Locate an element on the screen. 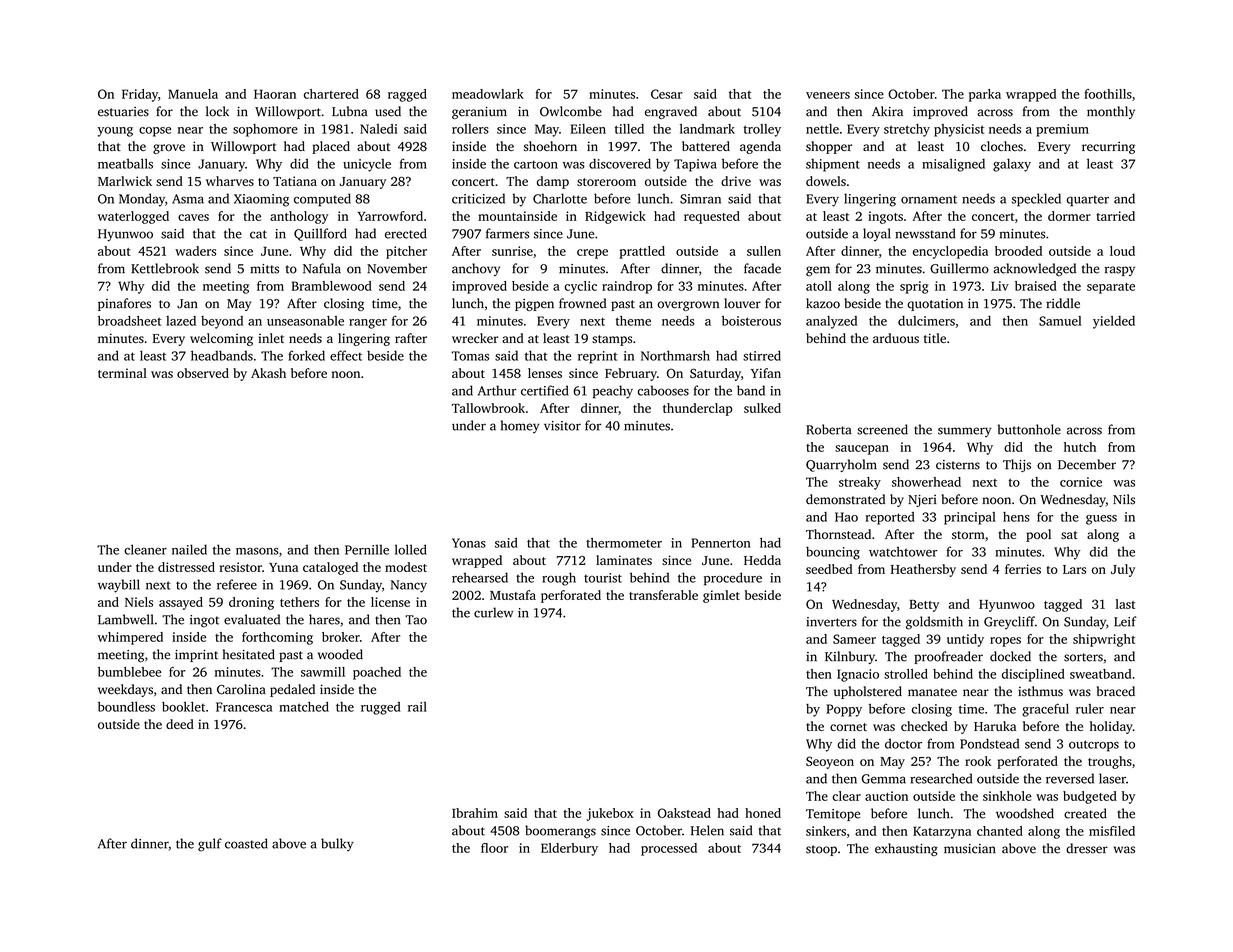  Francesca is located at coordinates (244, 707).
